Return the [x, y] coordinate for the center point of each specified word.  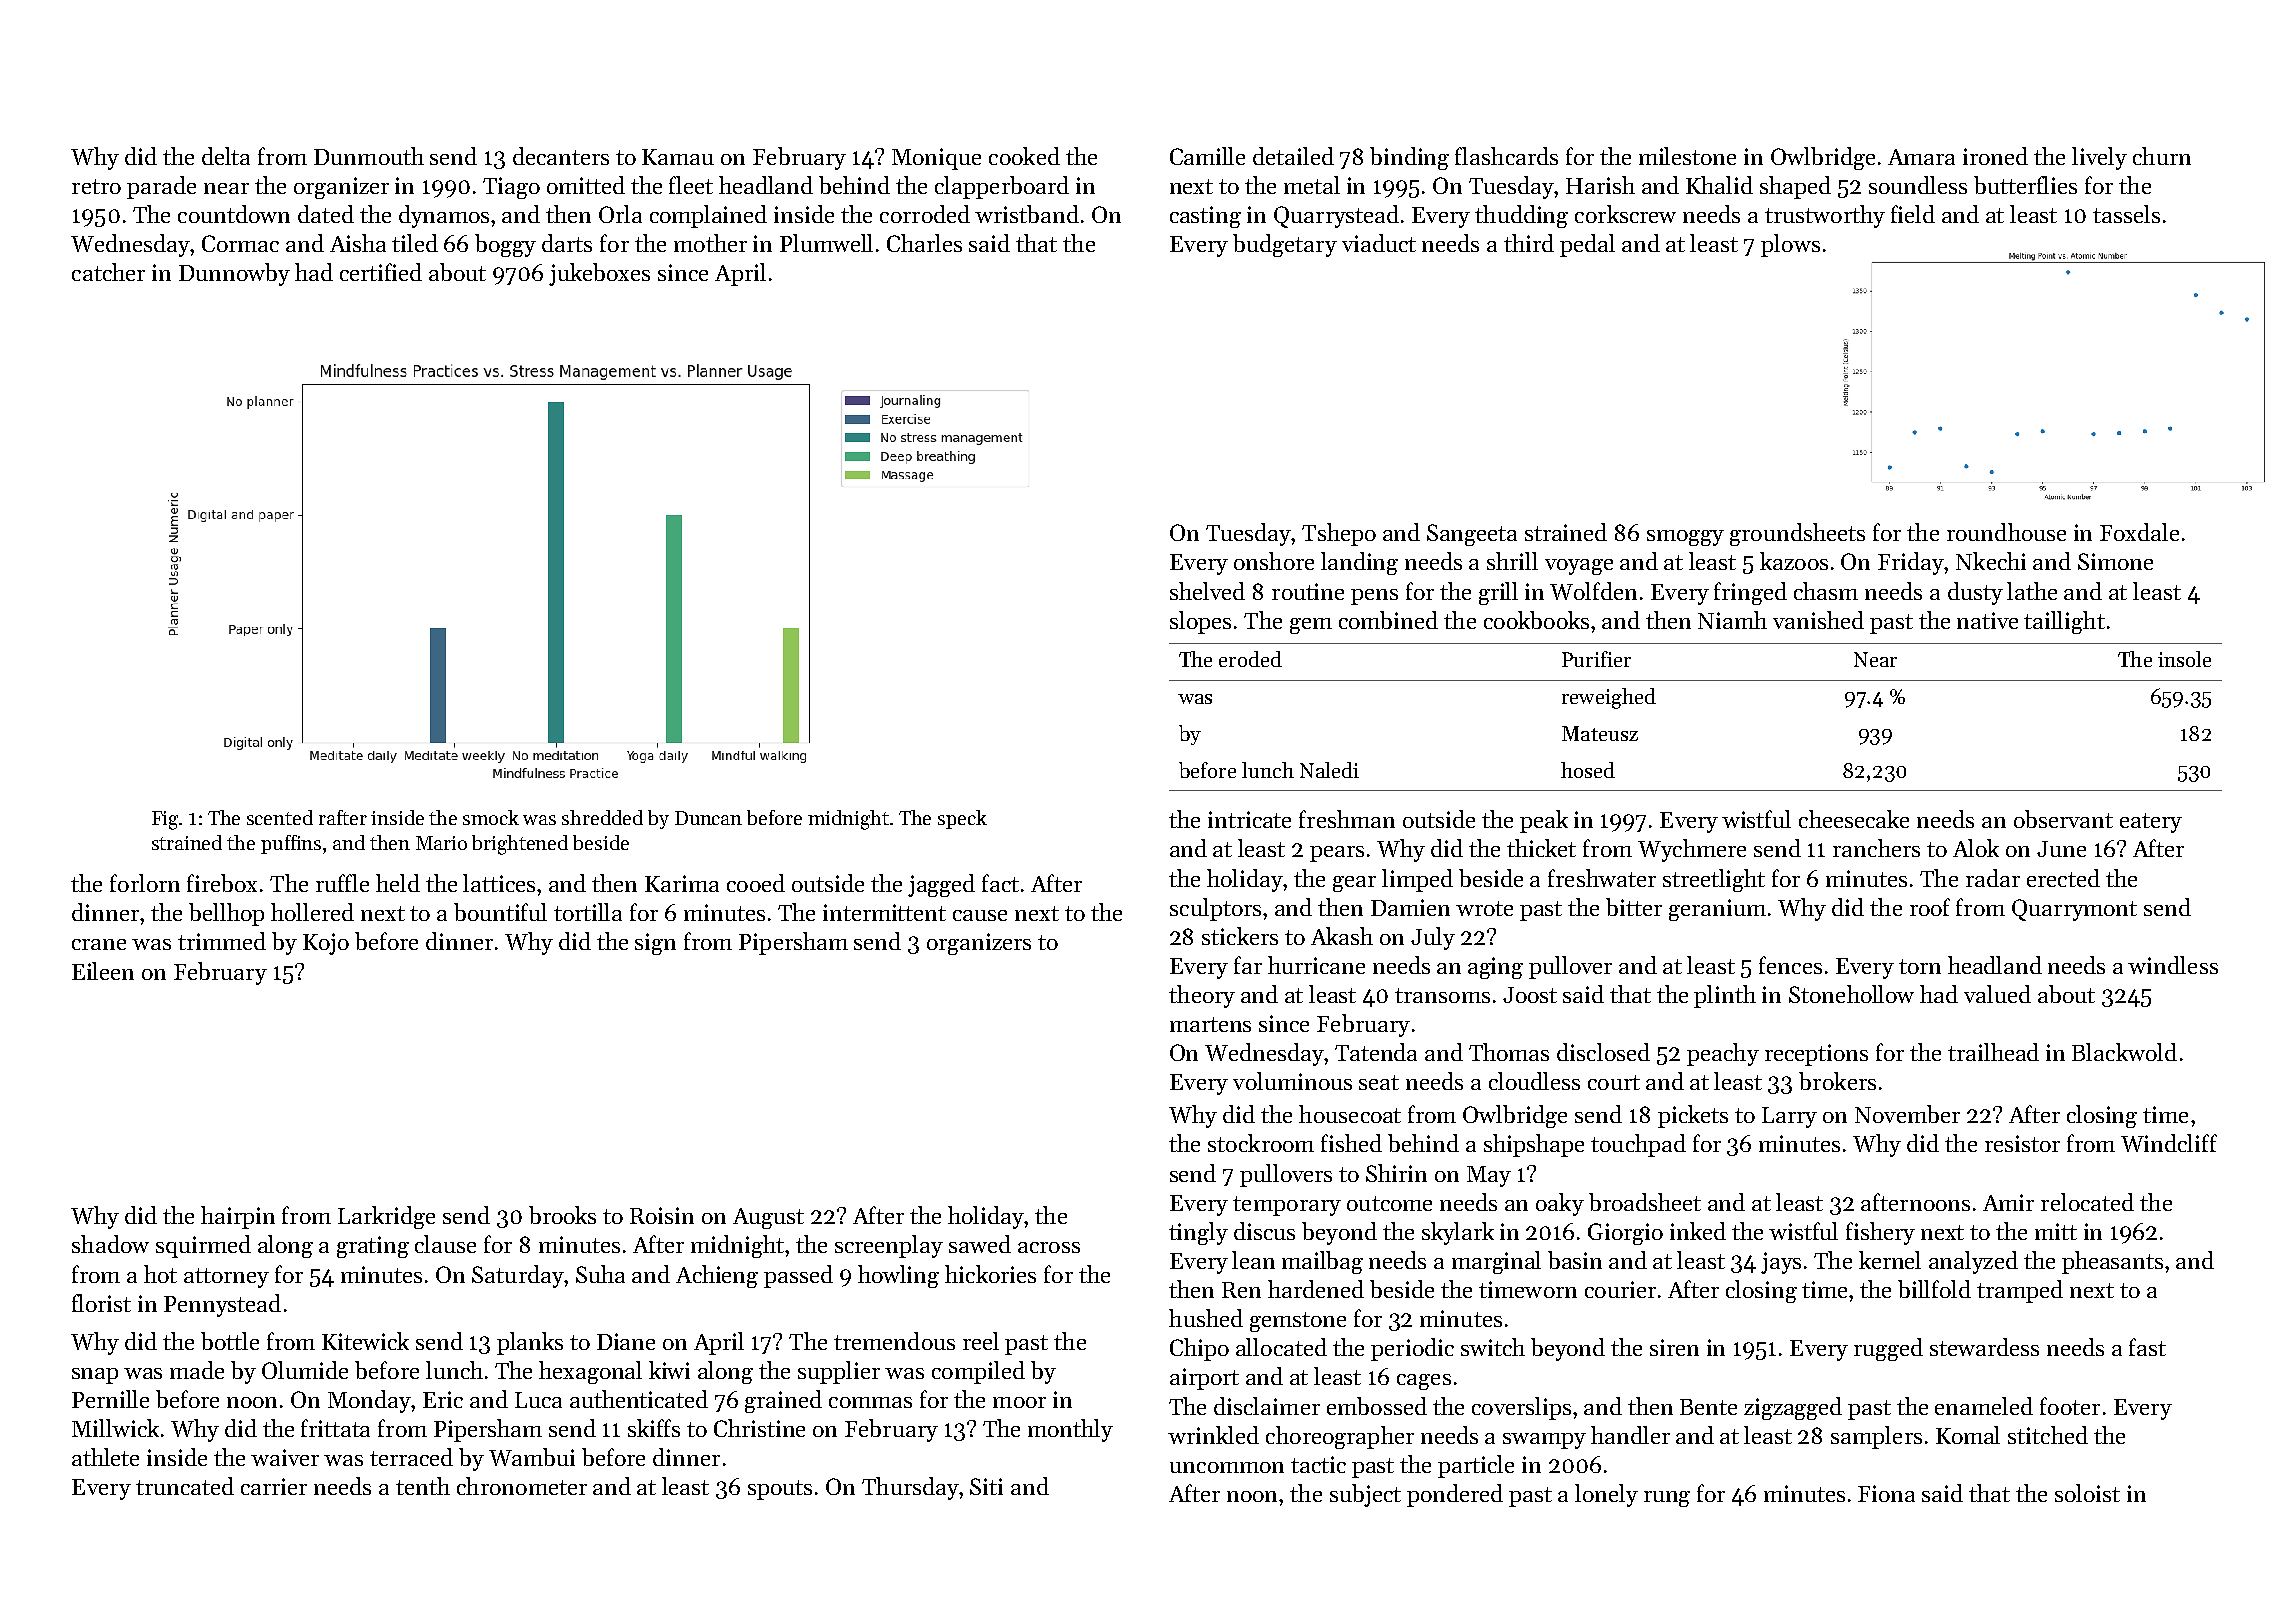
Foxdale [2139, 532]
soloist [2087, 1493]
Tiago [511, 188]
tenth [423, 1486]
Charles [924, 243]
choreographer [1340, 1437]
